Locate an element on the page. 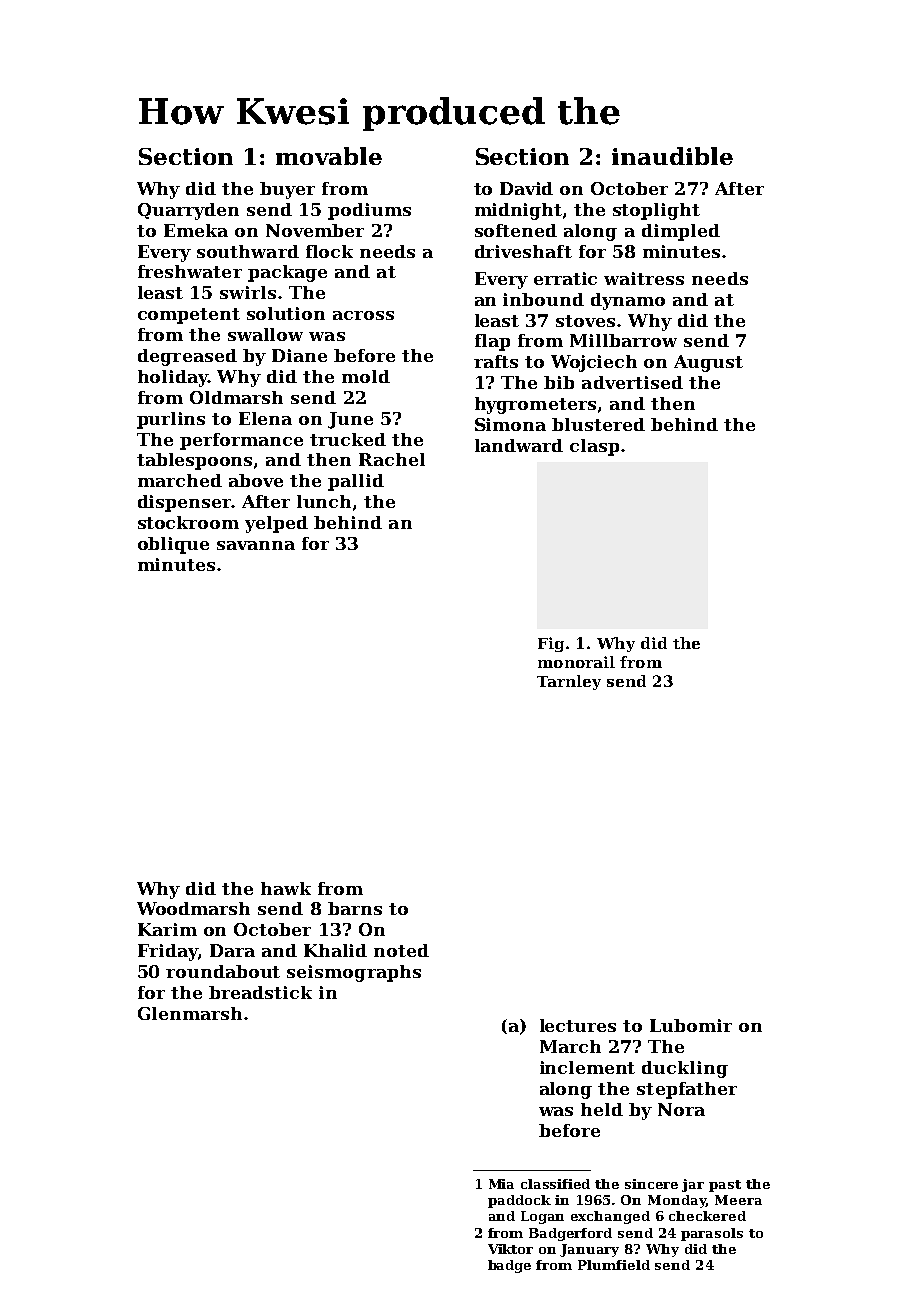 The width and height of the image is (908, 1316). oblique is located at coordinates (173, 545).
